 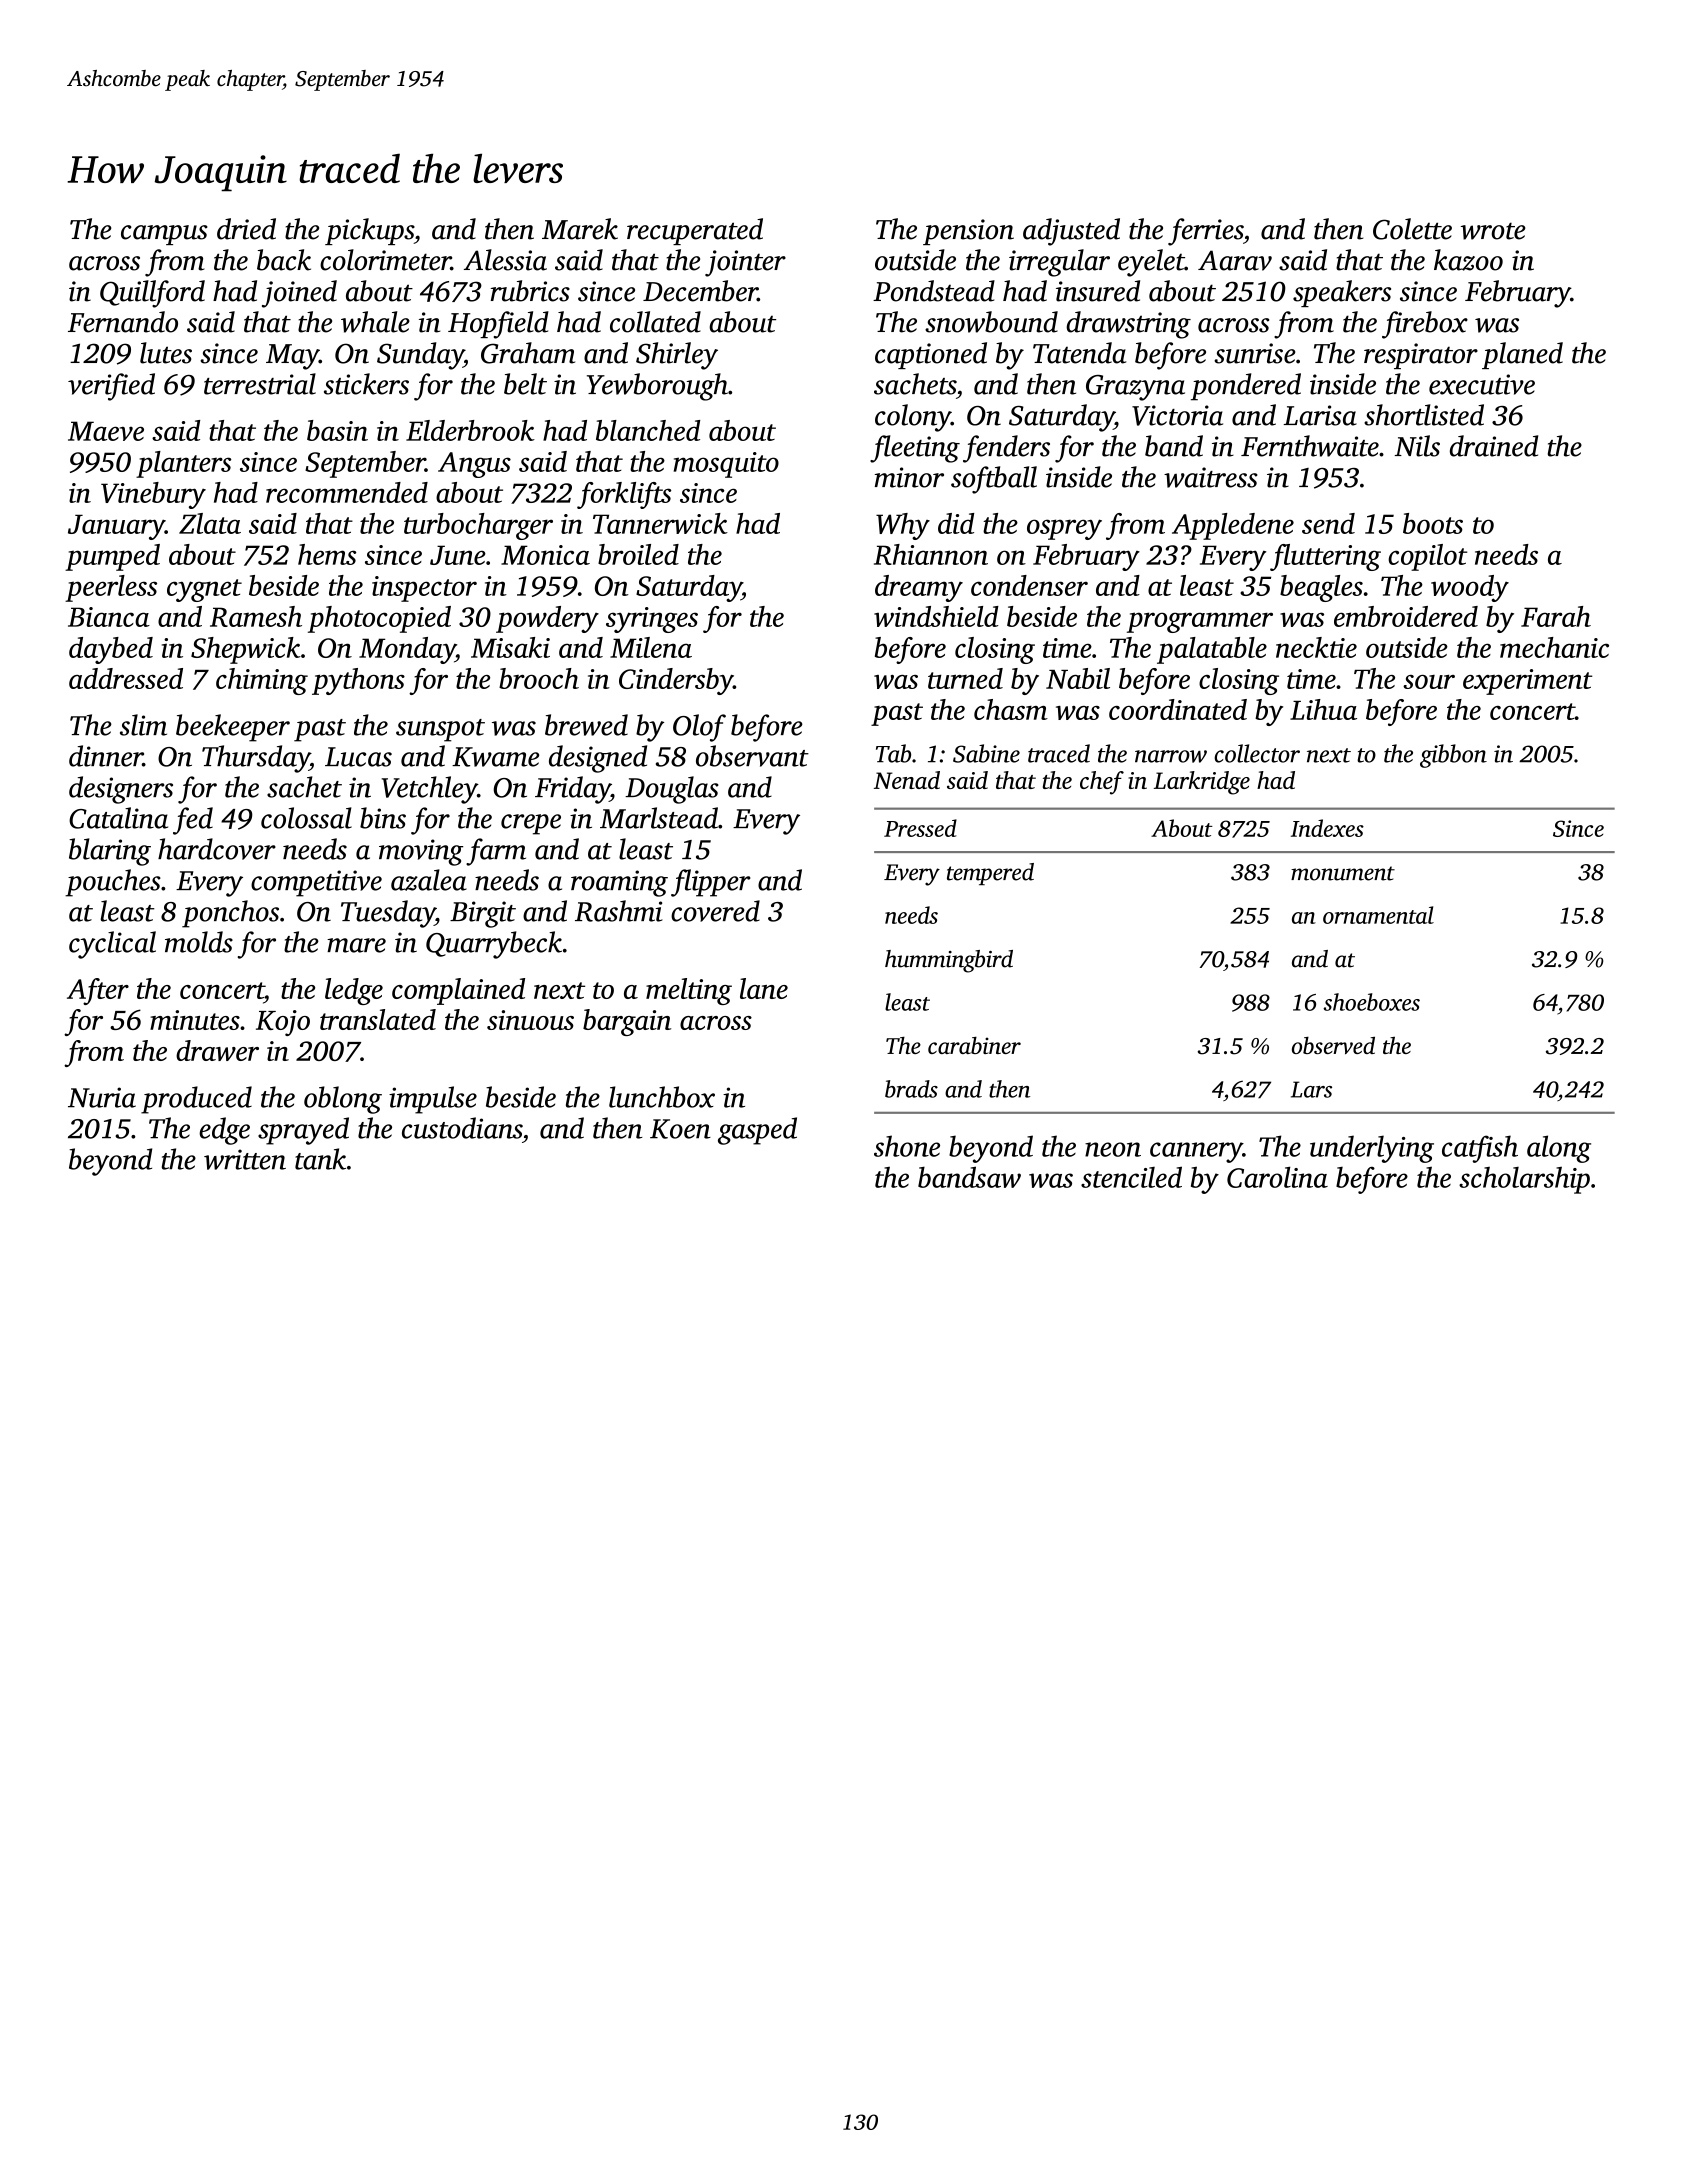 What do you see at coordinates (424, 589) in the screenshot?
I see `inspector` at bounding box center [424, 589].
